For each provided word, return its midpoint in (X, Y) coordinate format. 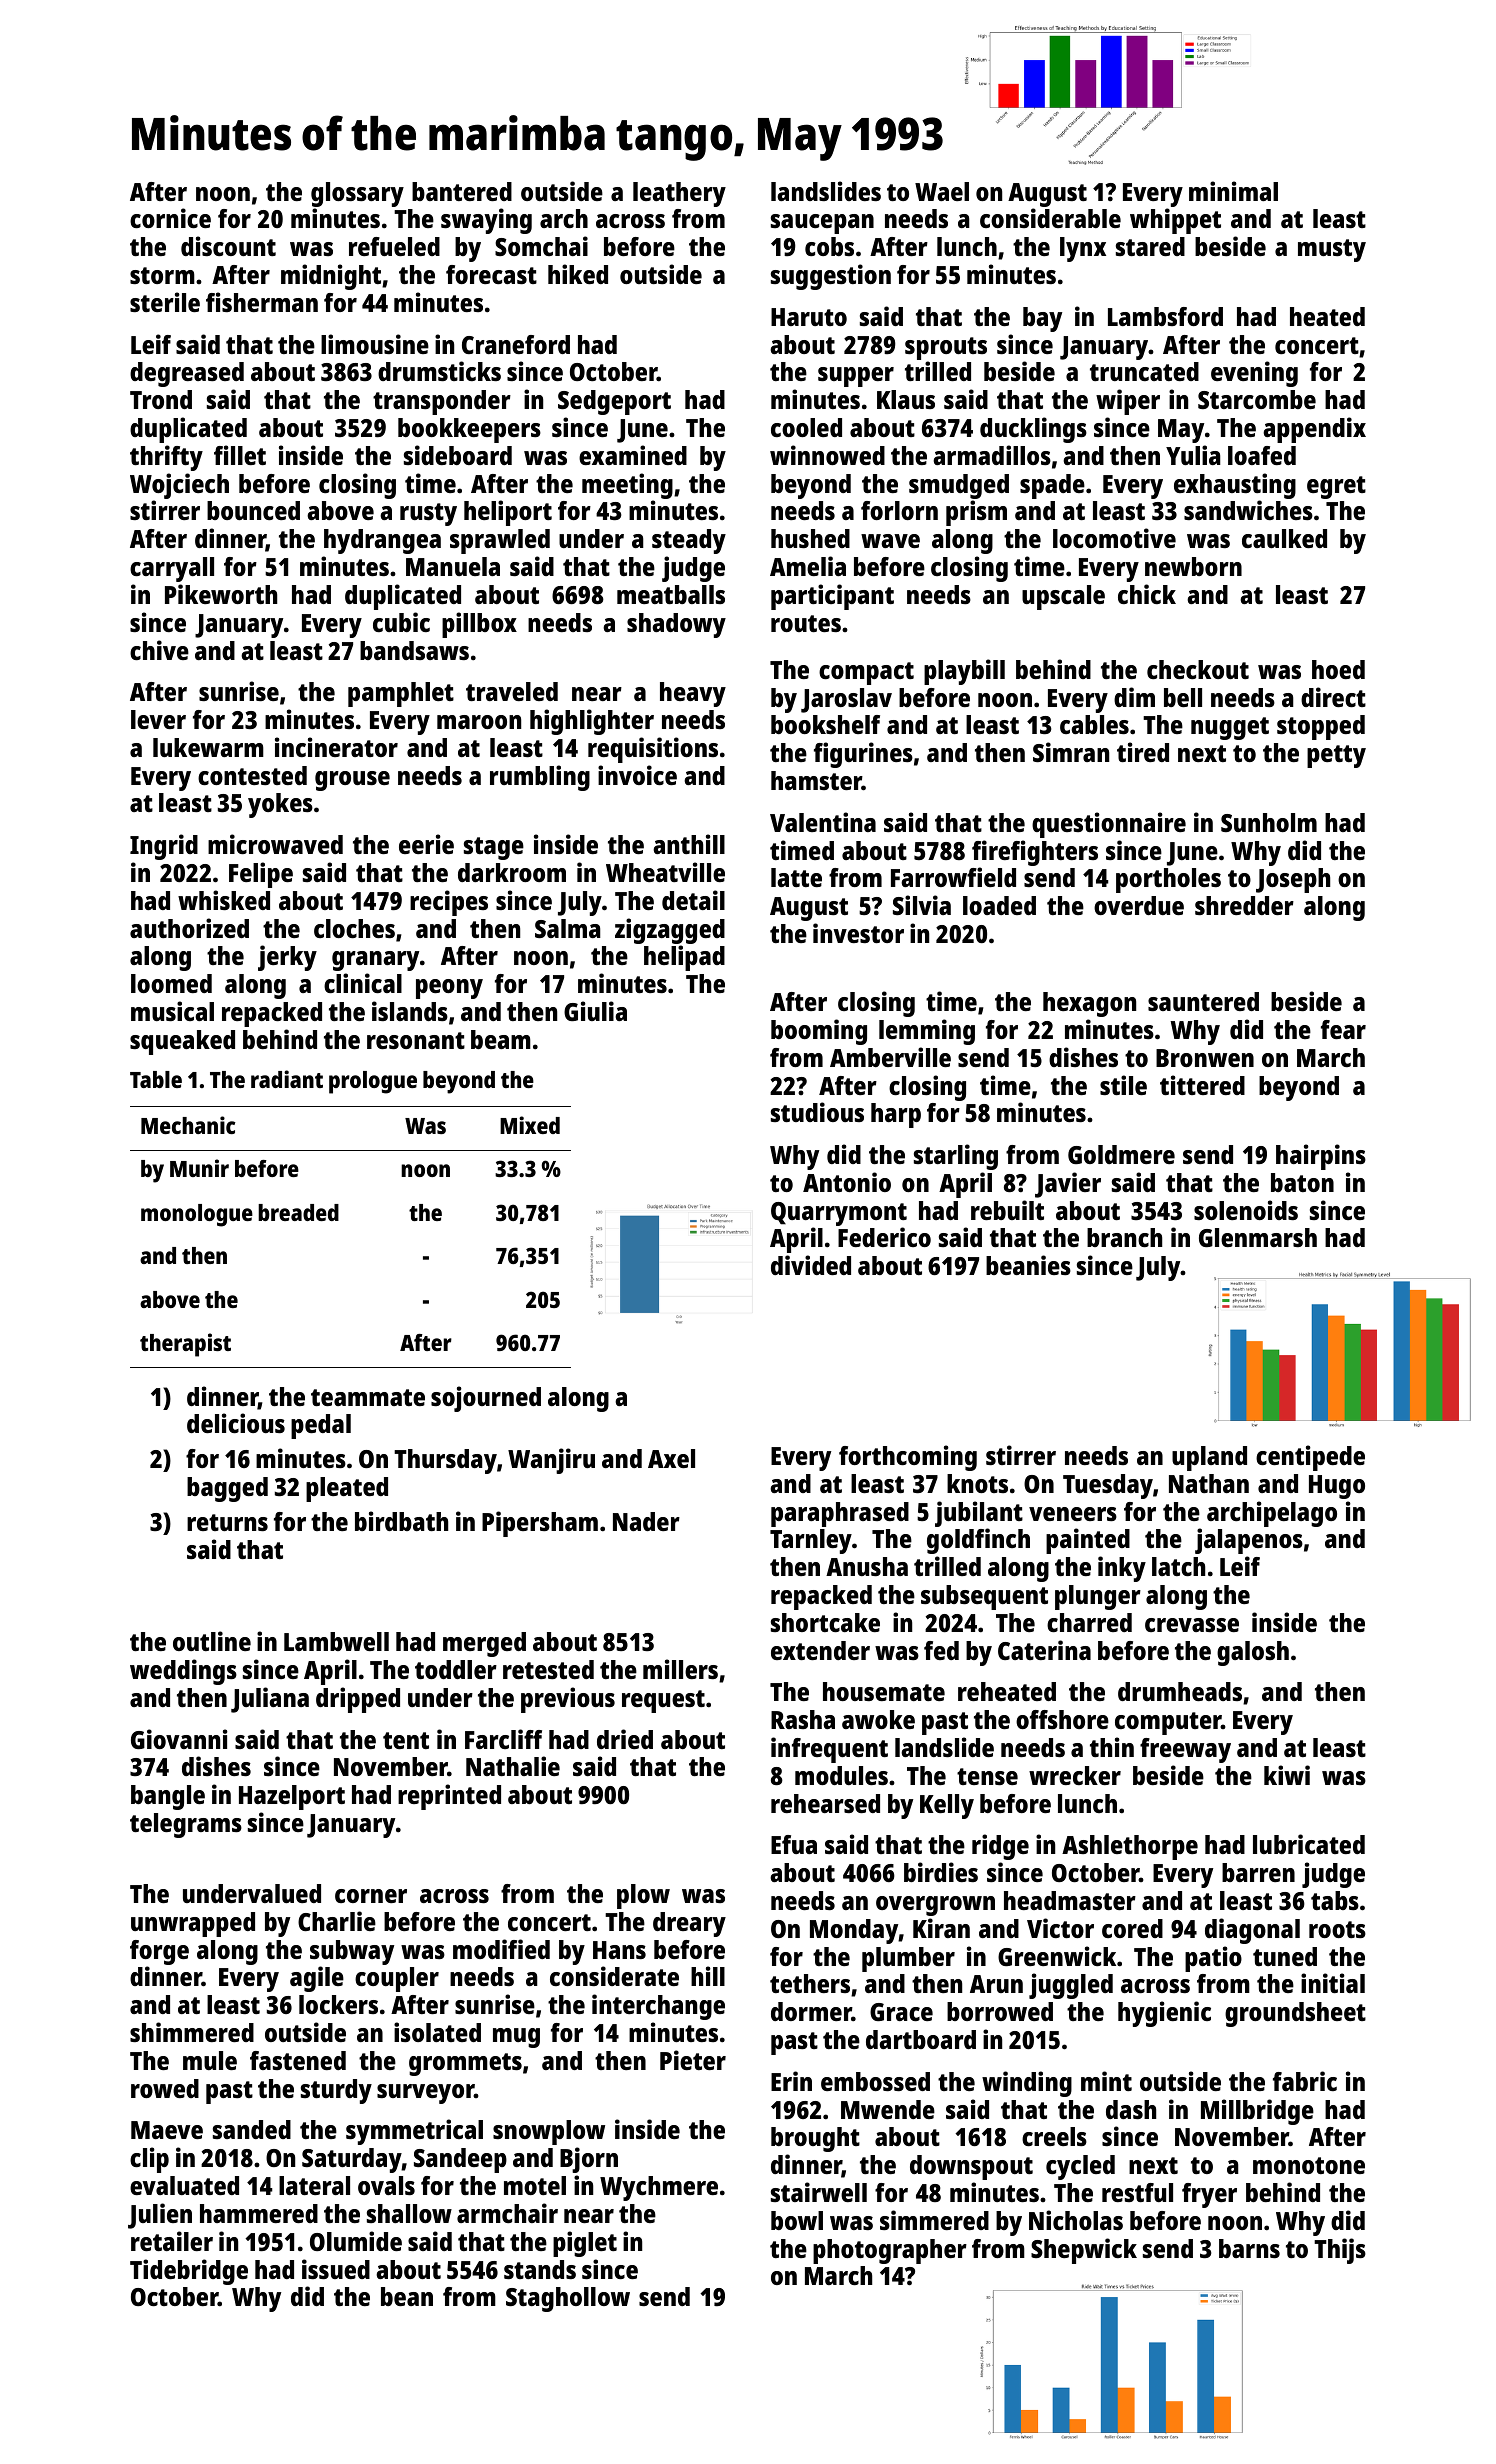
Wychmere (659, 2188)
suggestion (831, 277)
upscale (1063, 597)
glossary (357, 194)
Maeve (167, 2130)
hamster (816, 780)
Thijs (1340, 2251)
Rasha (803, 1719)
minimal (1233, 191)
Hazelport (292, 1797)
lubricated (1309, 1844)
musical (172, 1011)
